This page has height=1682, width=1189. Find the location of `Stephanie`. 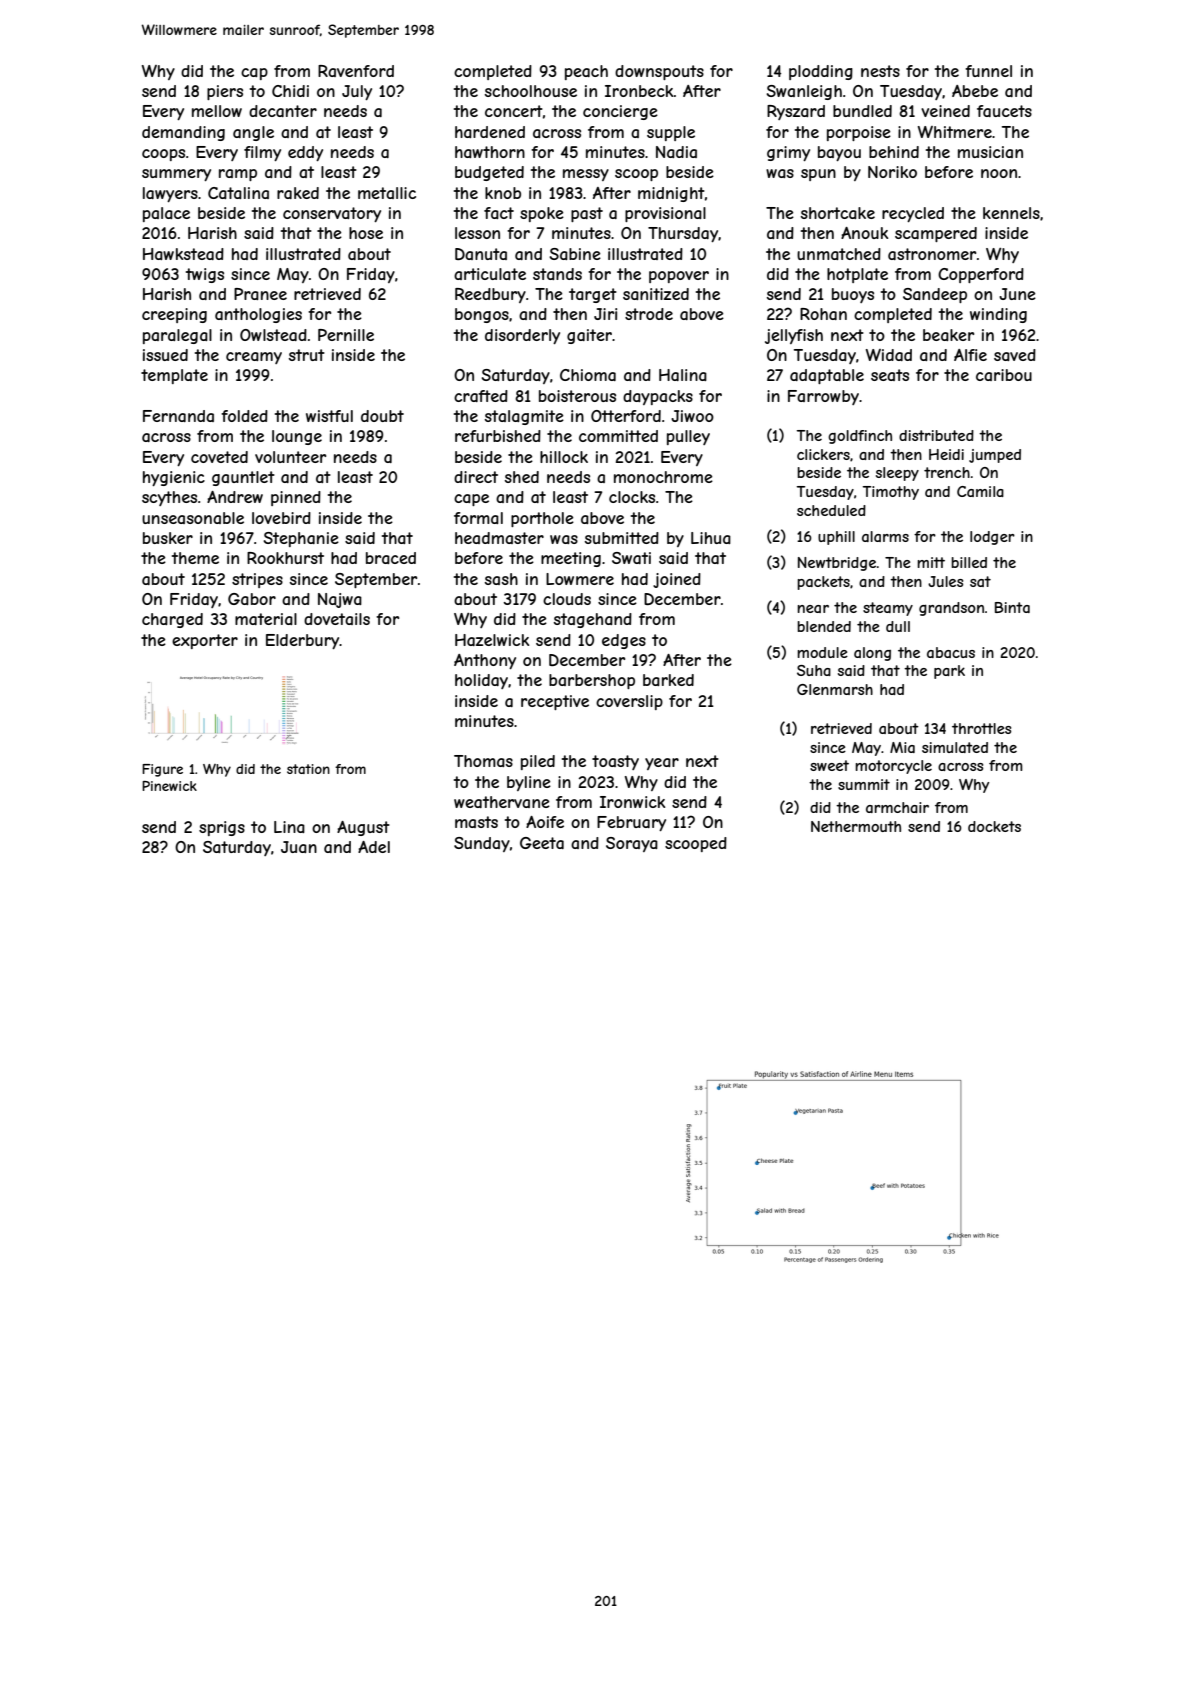

Stephanie is located at coordinates (301, 539).
